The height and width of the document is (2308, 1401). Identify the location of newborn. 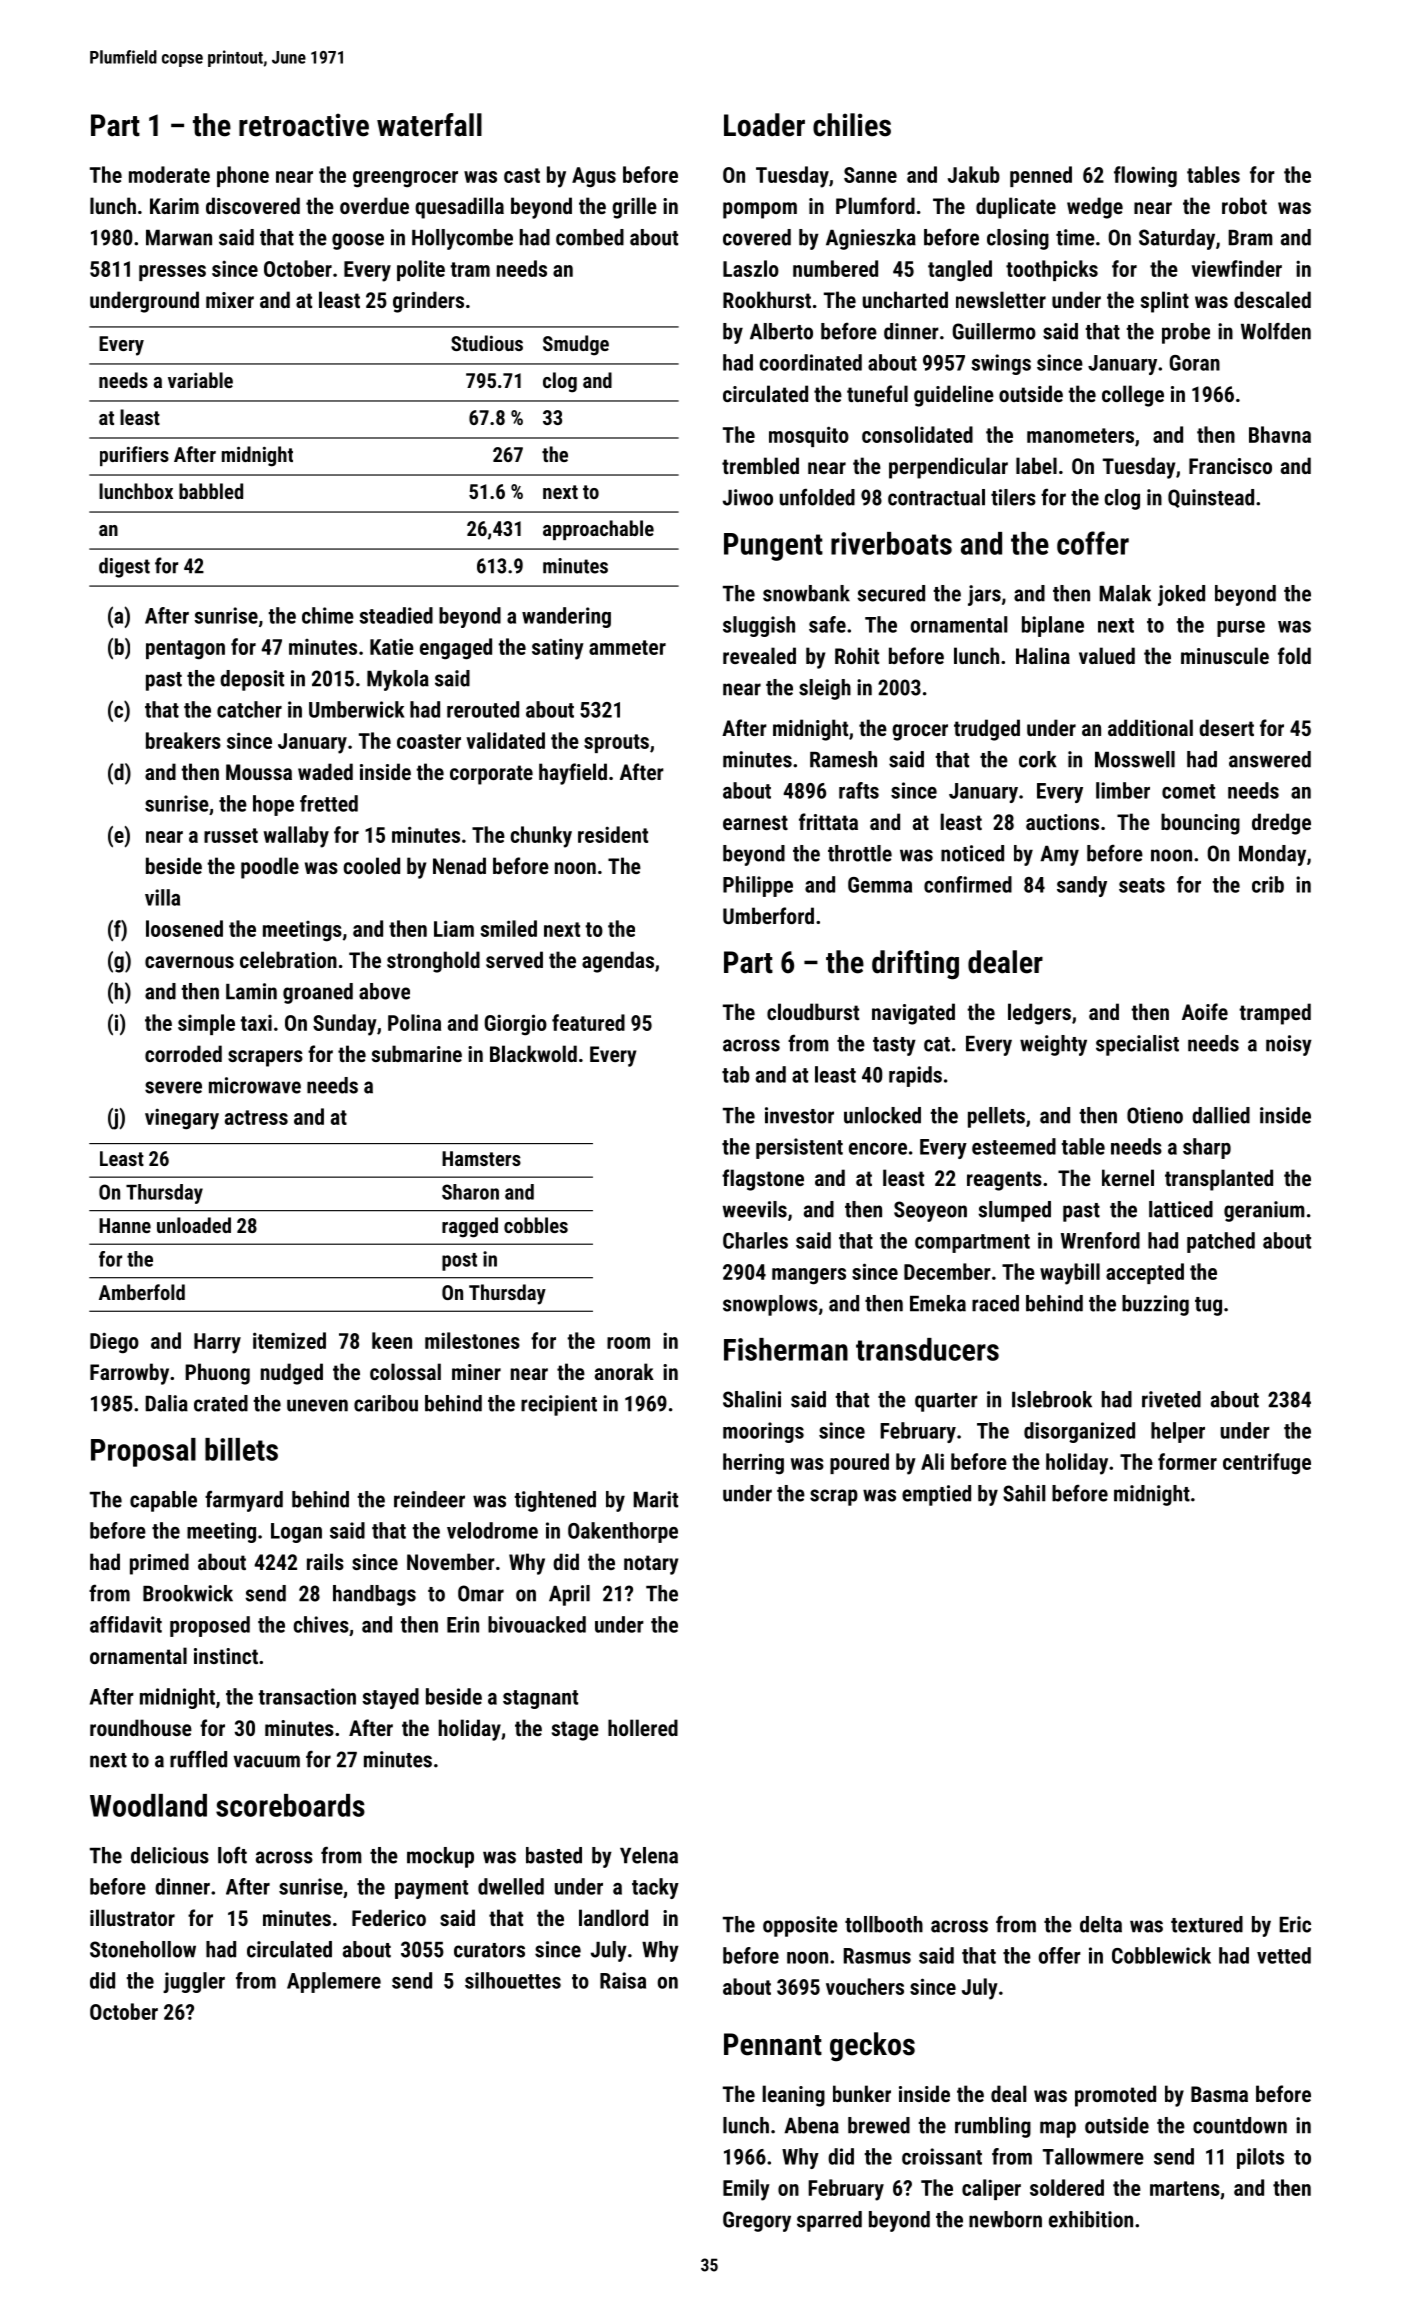
(1005, 2219).
